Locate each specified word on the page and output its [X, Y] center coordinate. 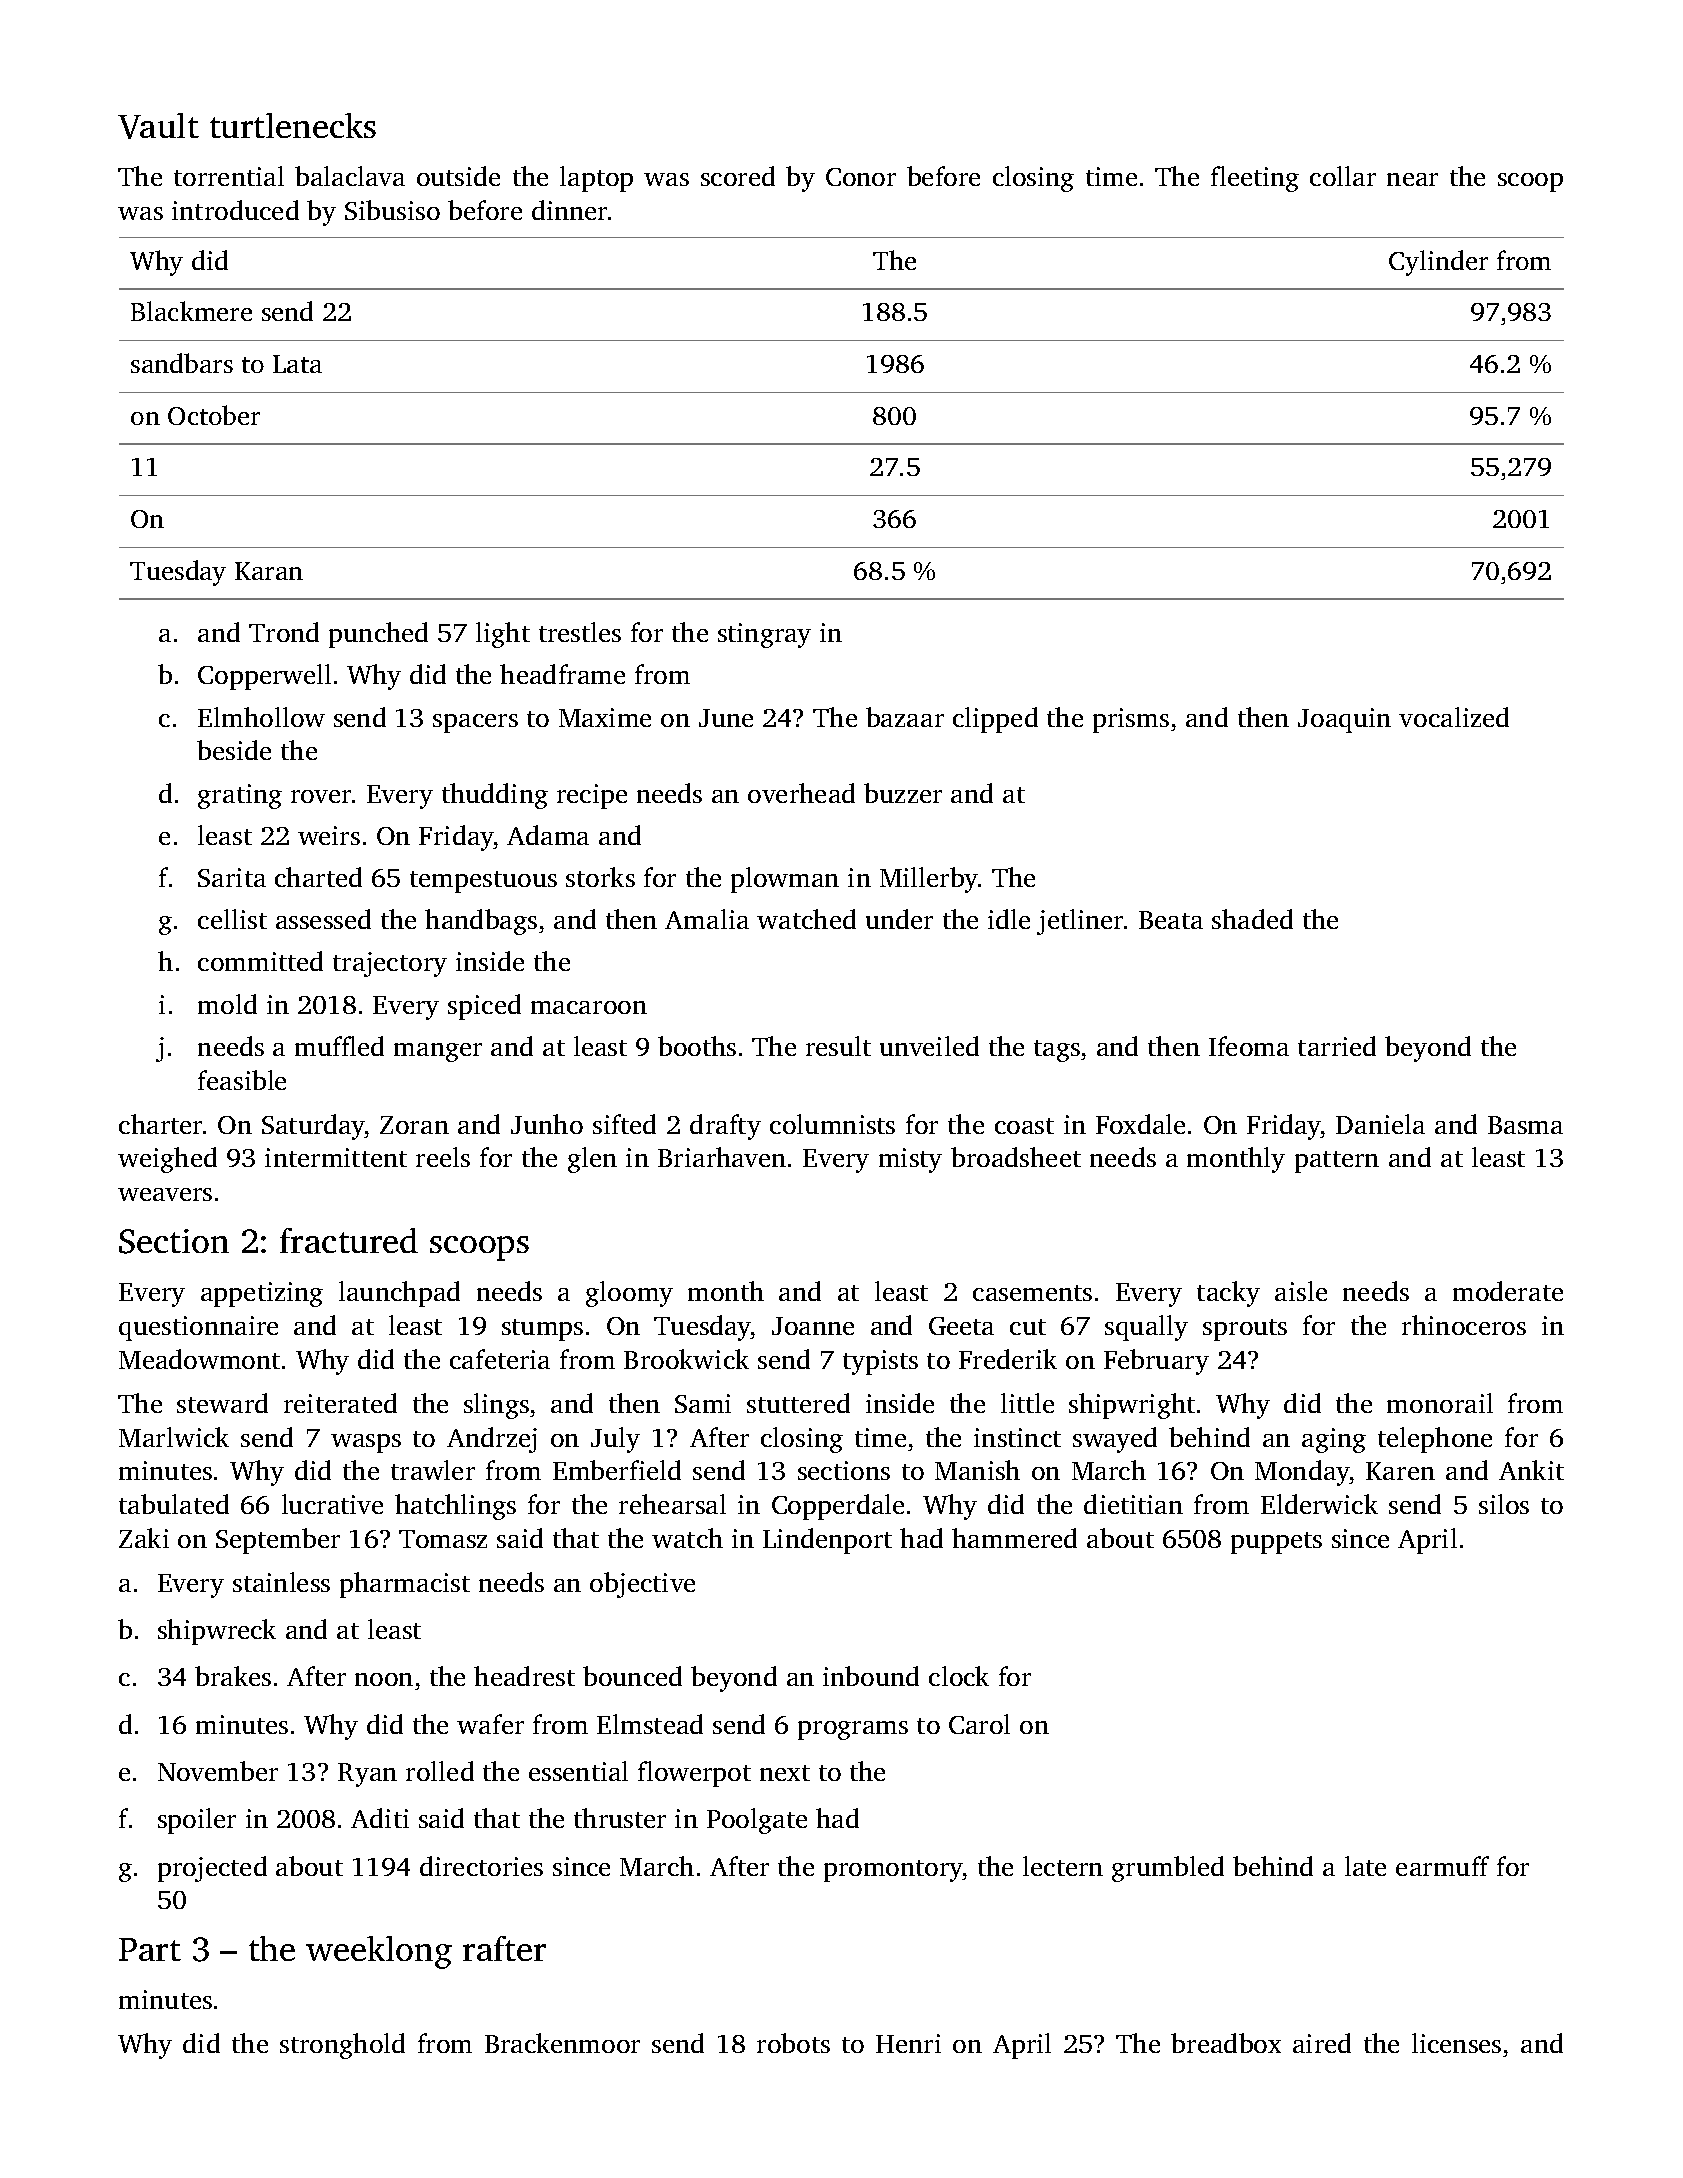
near [1412, 179]
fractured [349, 1240]
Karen [1400, 1471]
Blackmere [191, 311]
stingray [764, 635]
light [503, 635]
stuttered [798, 1403]
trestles [580, 632]
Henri [908, 2043]
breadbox [1226, 2043]
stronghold [342, 2046]
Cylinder [1438, 263]
